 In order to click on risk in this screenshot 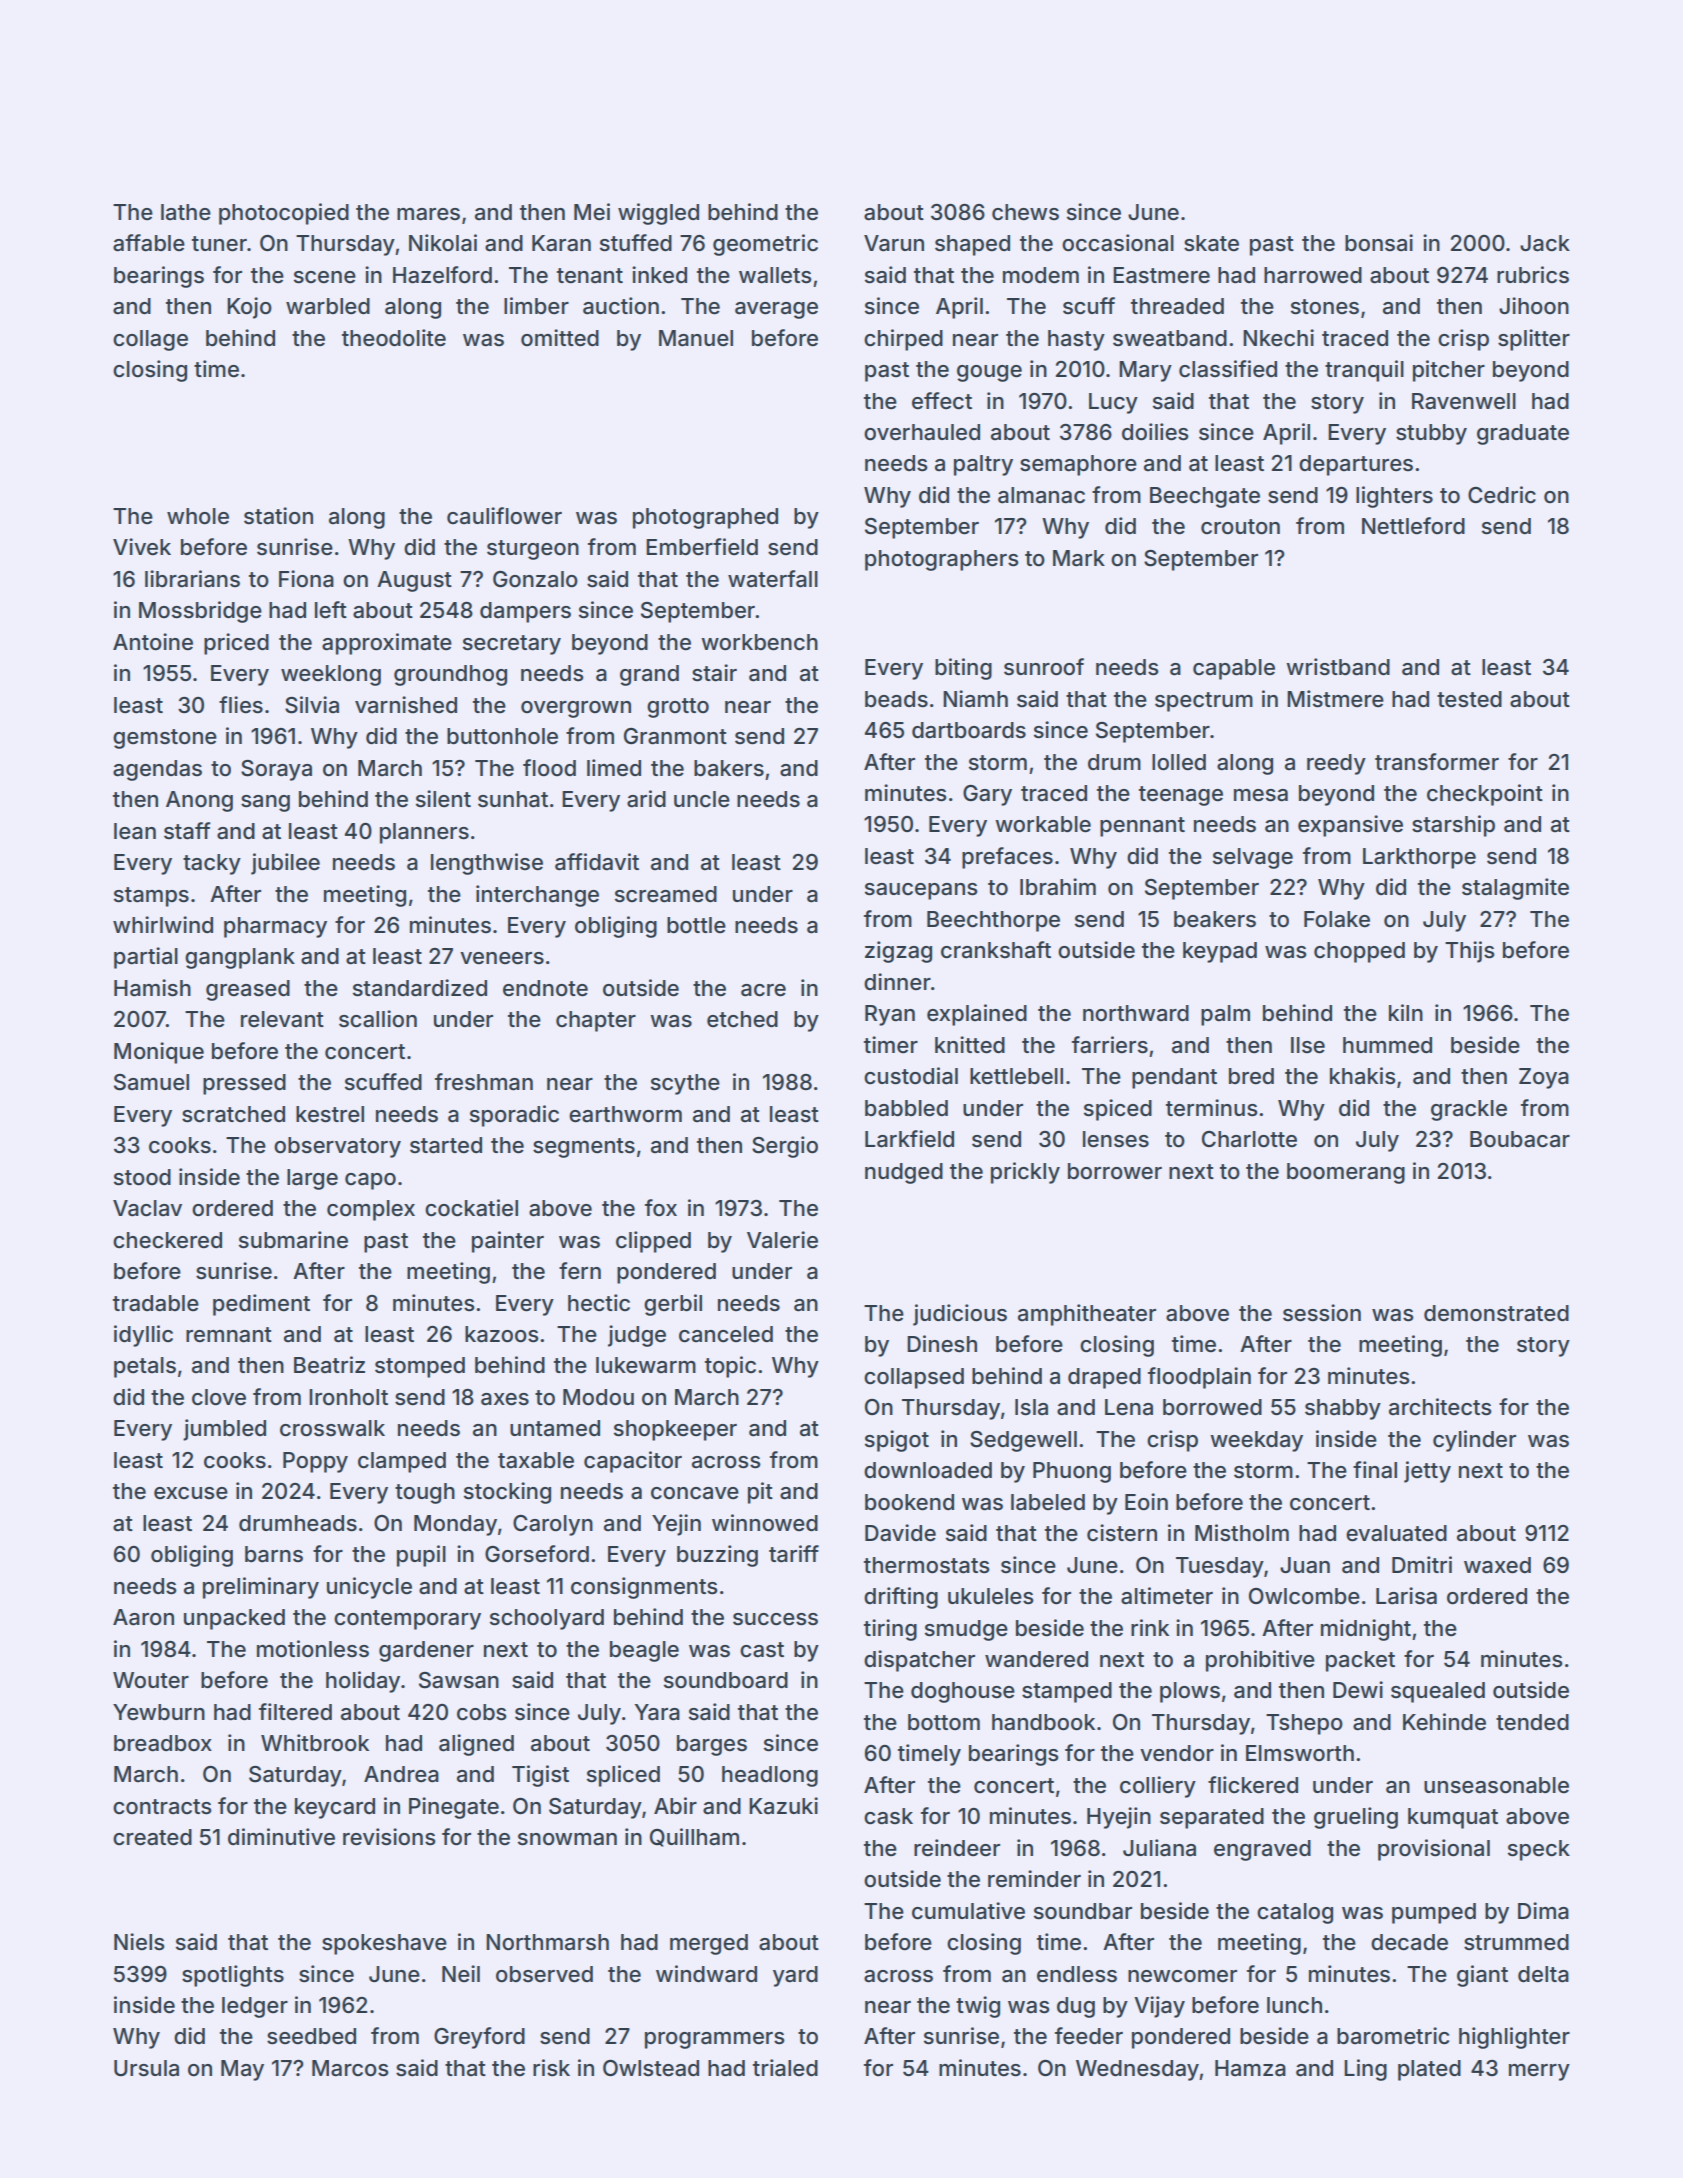, I will do `click(551, 2068)`.
